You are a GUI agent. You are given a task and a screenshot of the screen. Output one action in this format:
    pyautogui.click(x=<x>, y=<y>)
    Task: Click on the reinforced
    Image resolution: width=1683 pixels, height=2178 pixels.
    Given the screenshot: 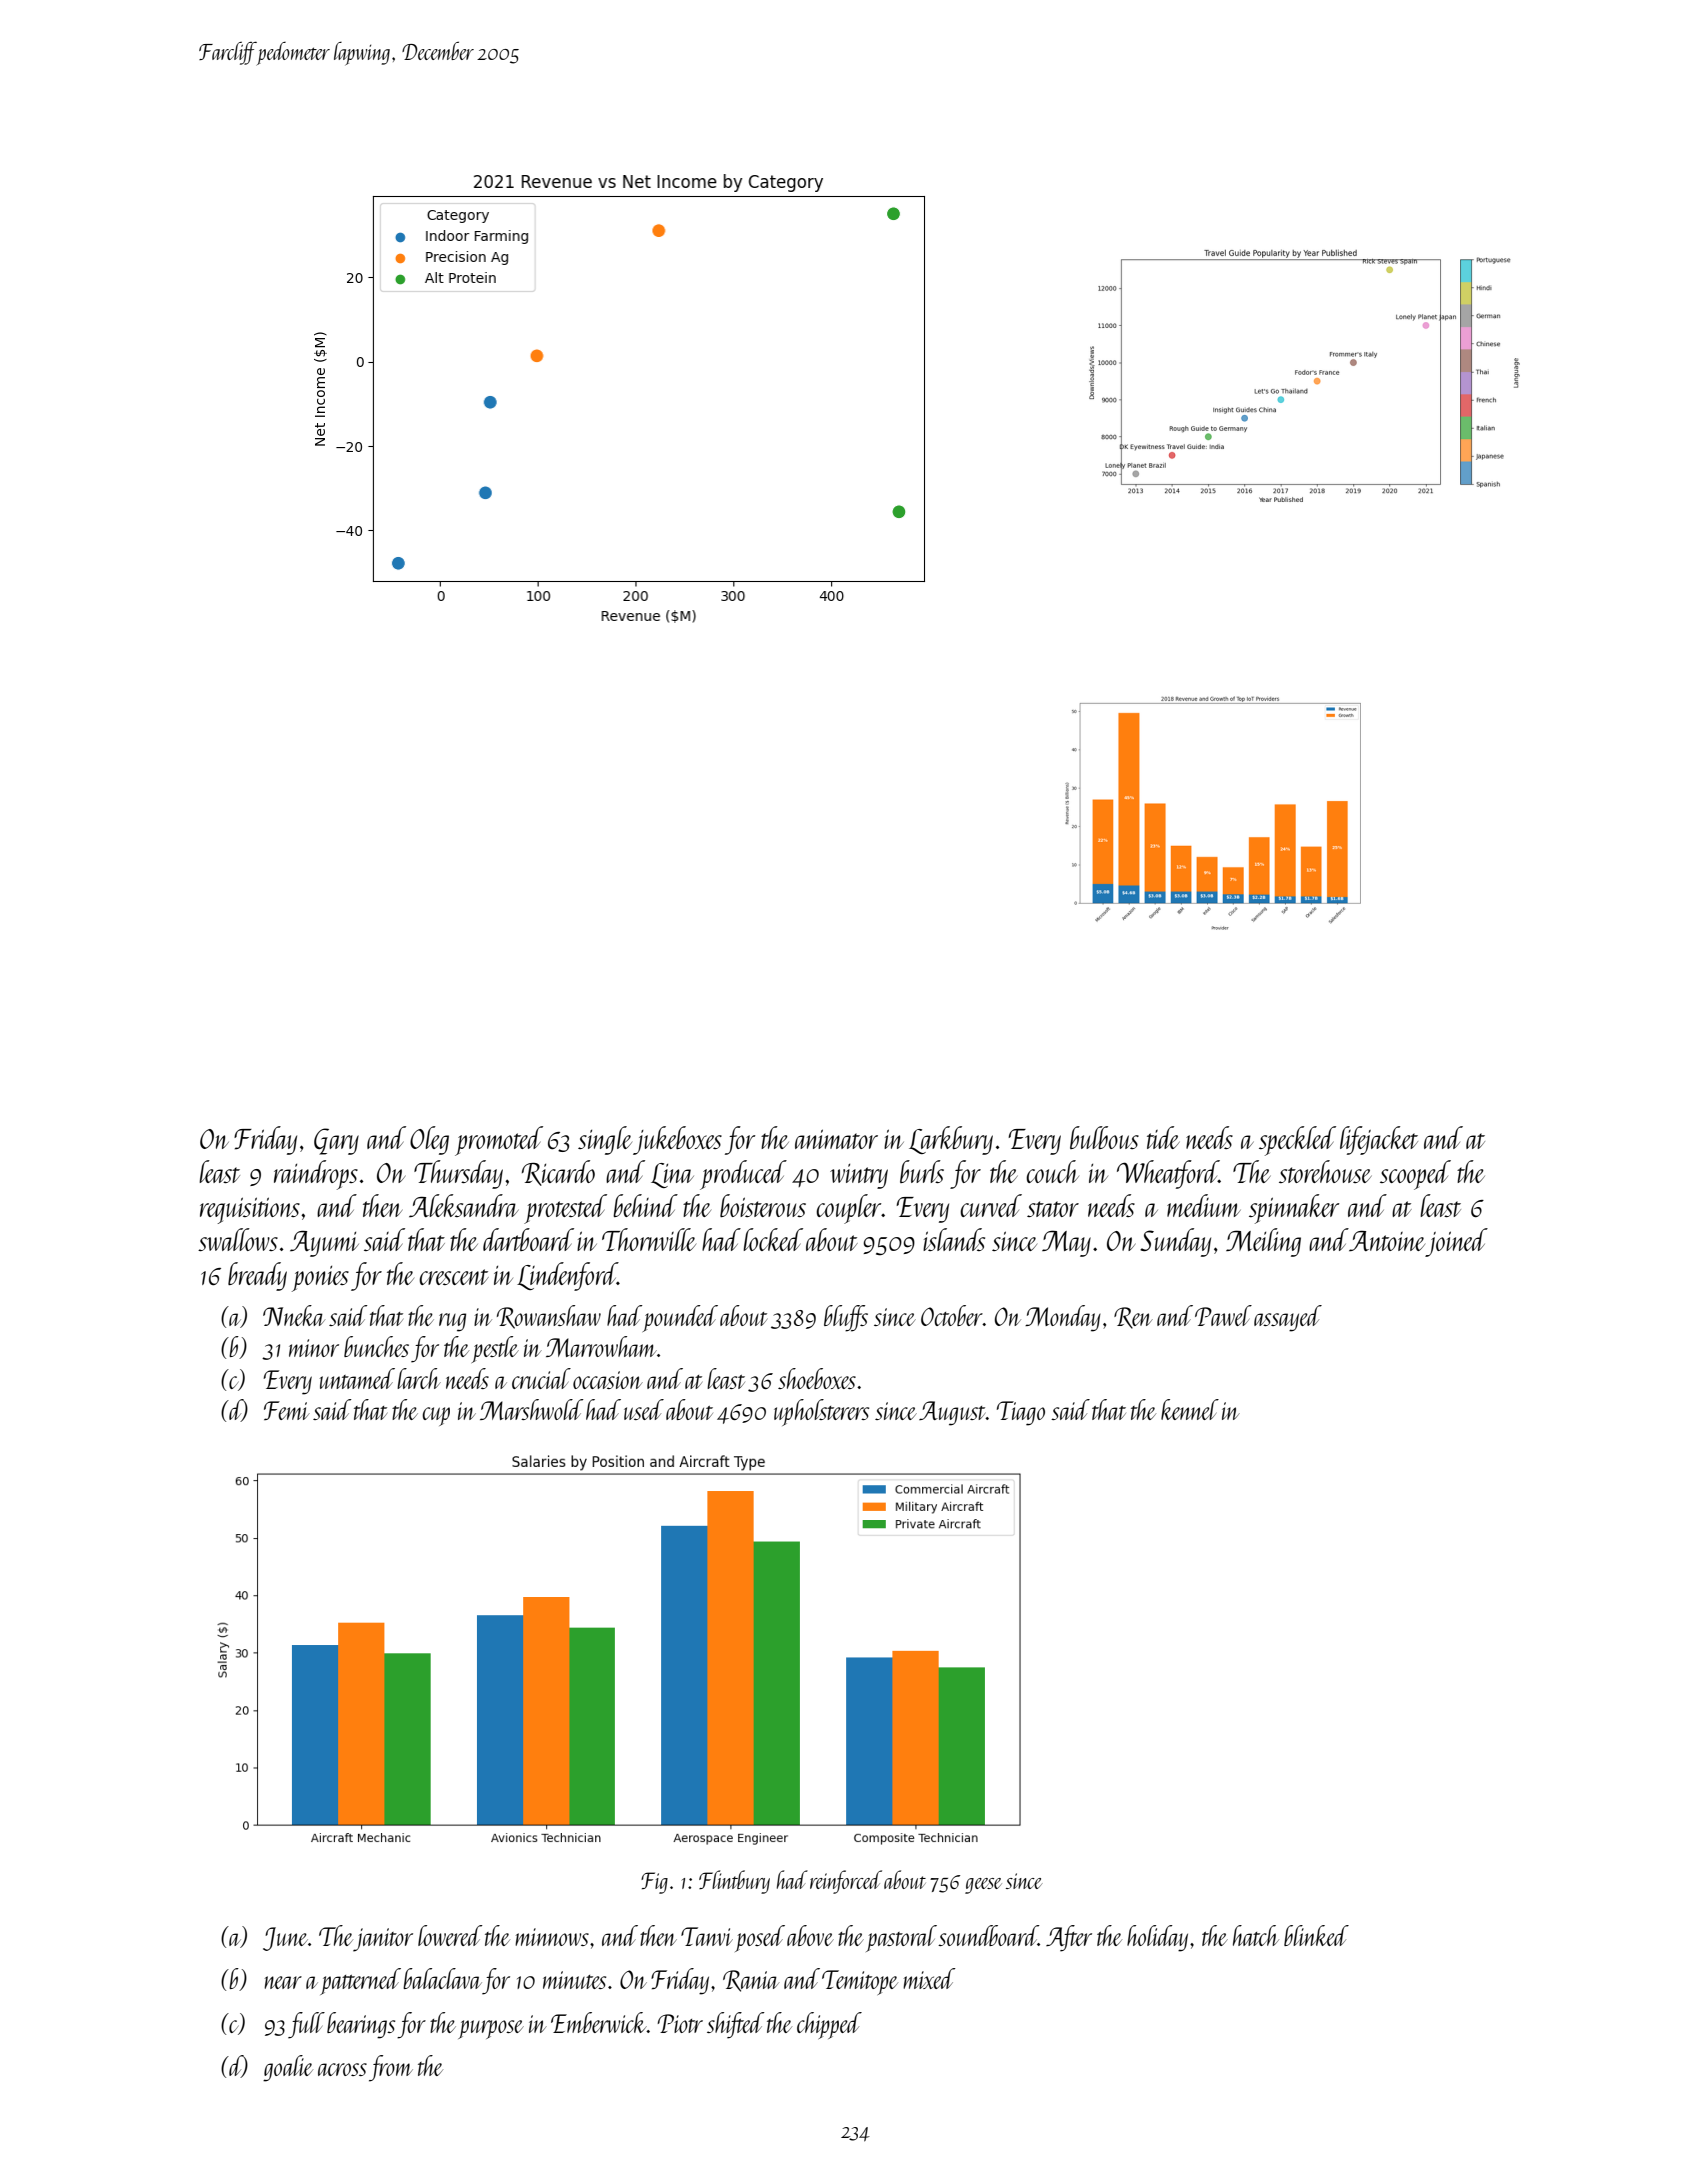 What is the action you would take?
    pyautogui.click(x=846, y=1882)
